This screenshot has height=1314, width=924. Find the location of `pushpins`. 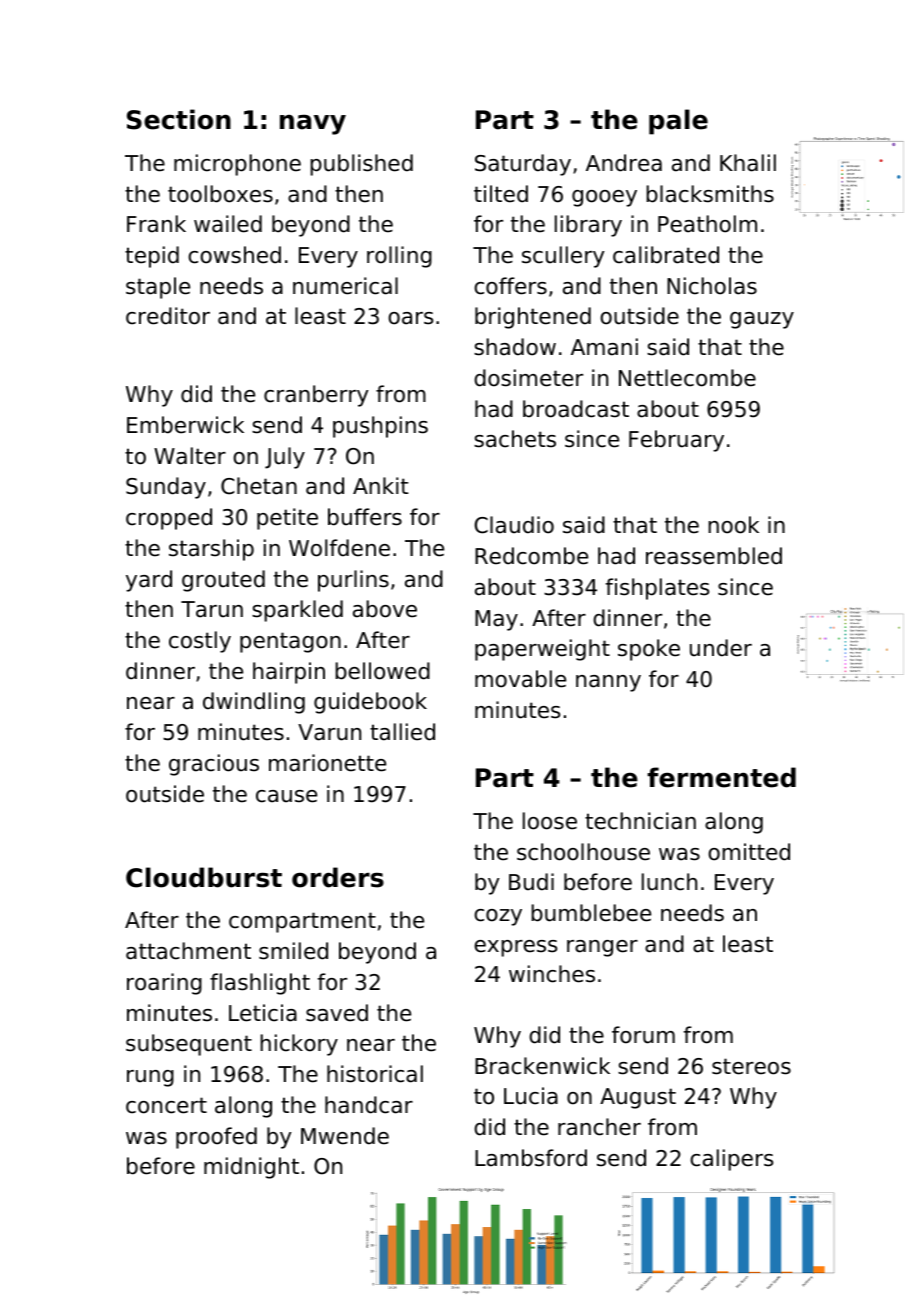

pushpins is located at coordinates (380, 427).
